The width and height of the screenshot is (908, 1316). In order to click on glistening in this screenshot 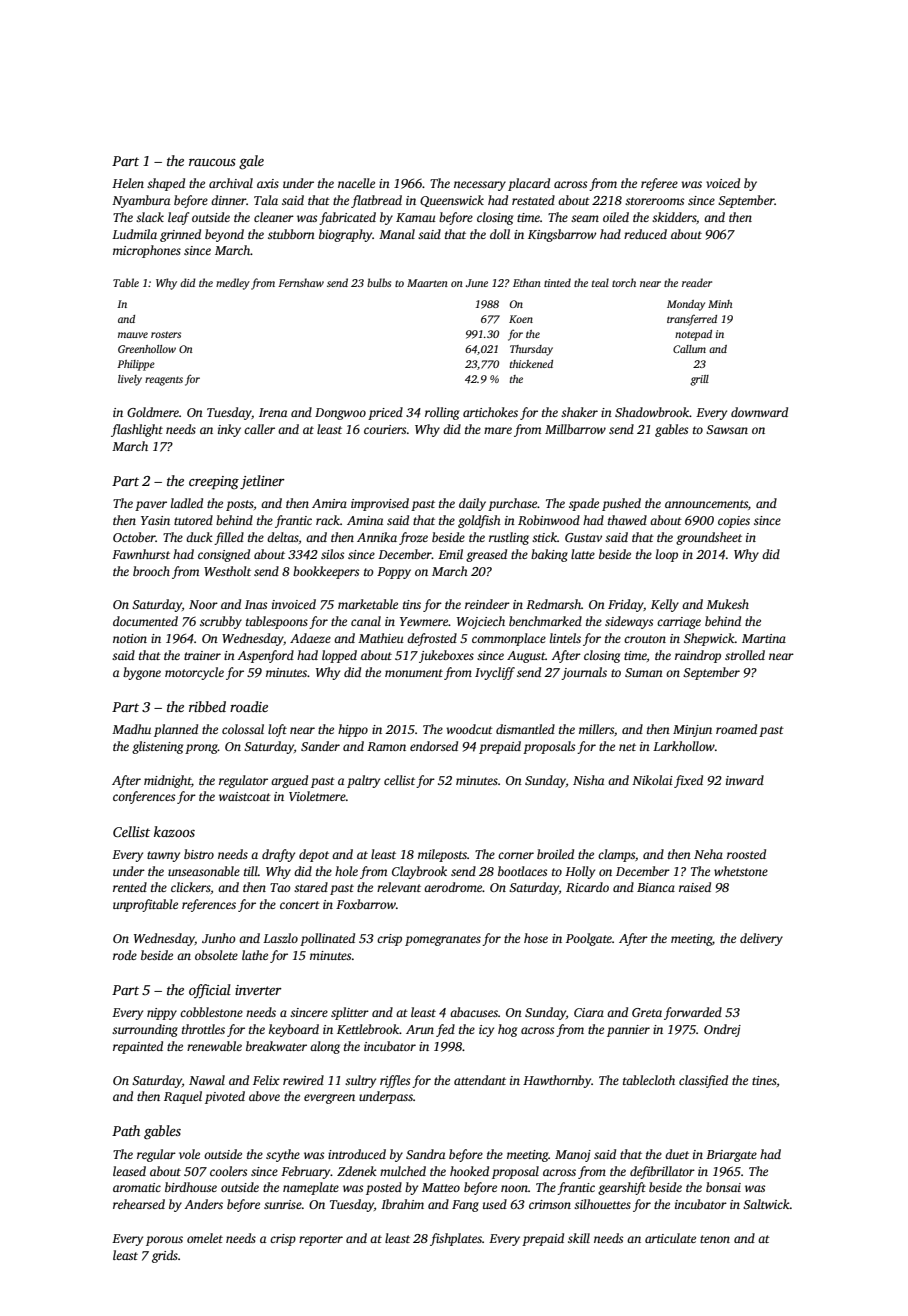, I will do `click(157, 747)`.
